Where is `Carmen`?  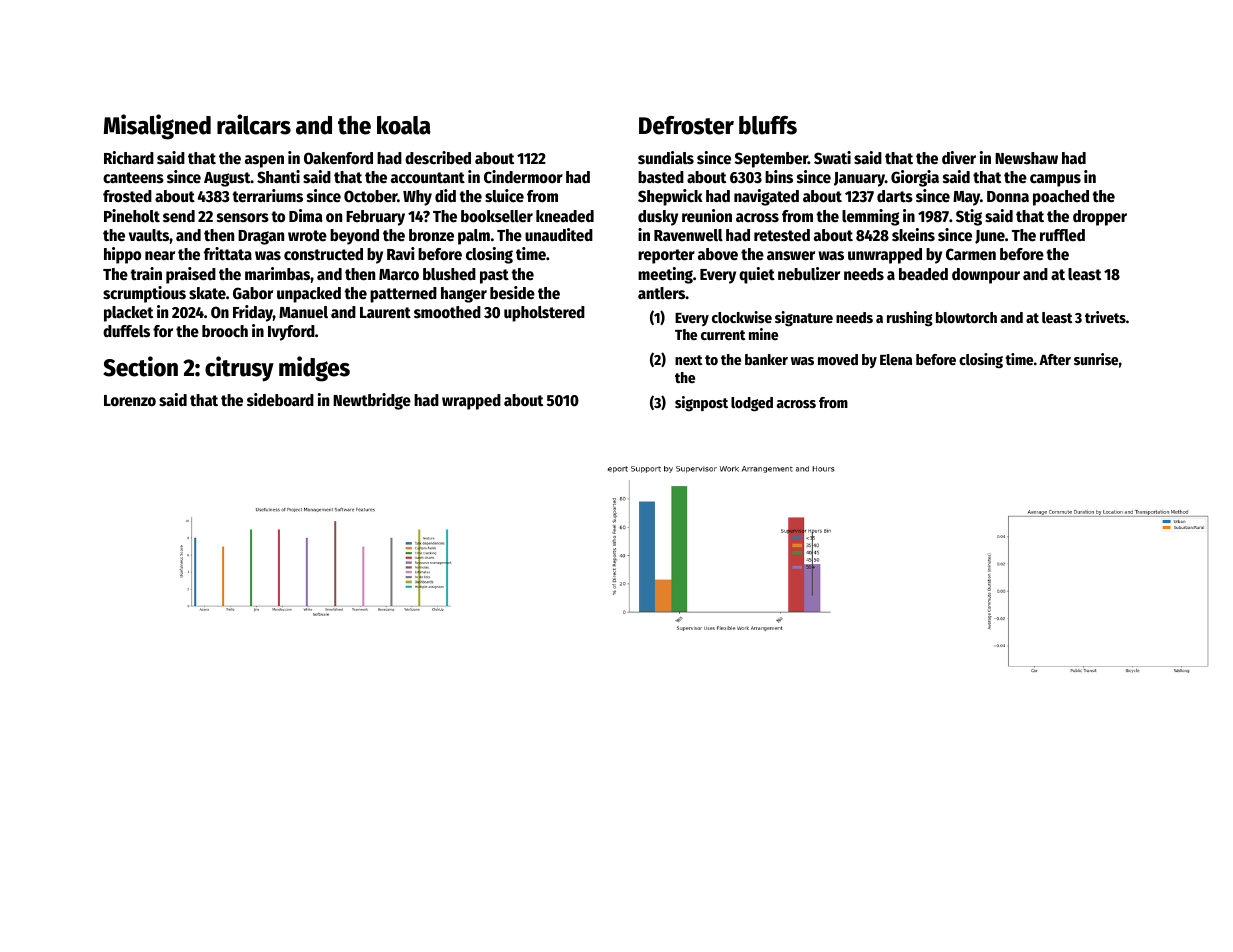
Carmen is located at coordinates (971, 254).
